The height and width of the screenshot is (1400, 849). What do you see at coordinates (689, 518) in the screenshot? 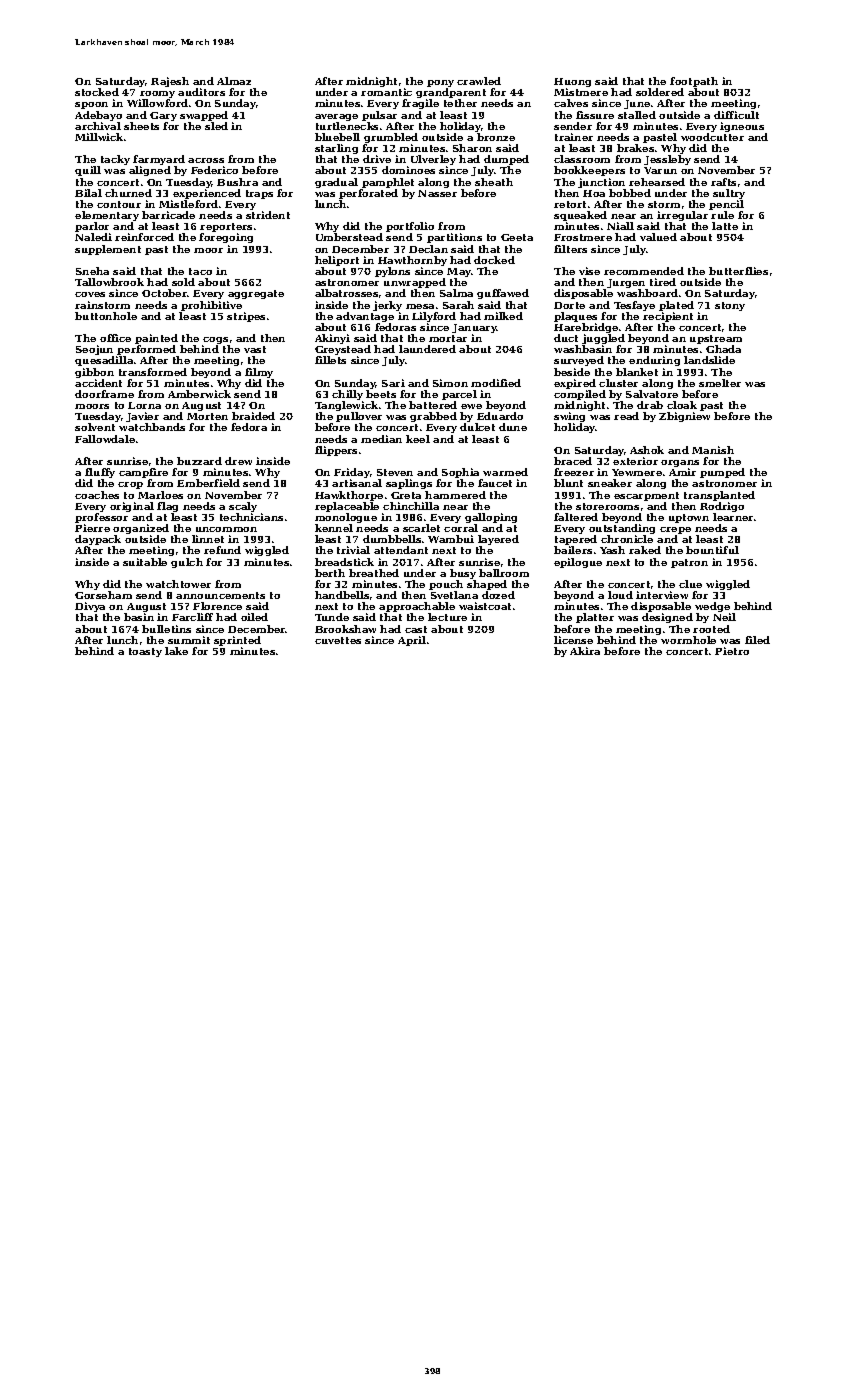
I see `uptown` at bounding box center [689, 518].
